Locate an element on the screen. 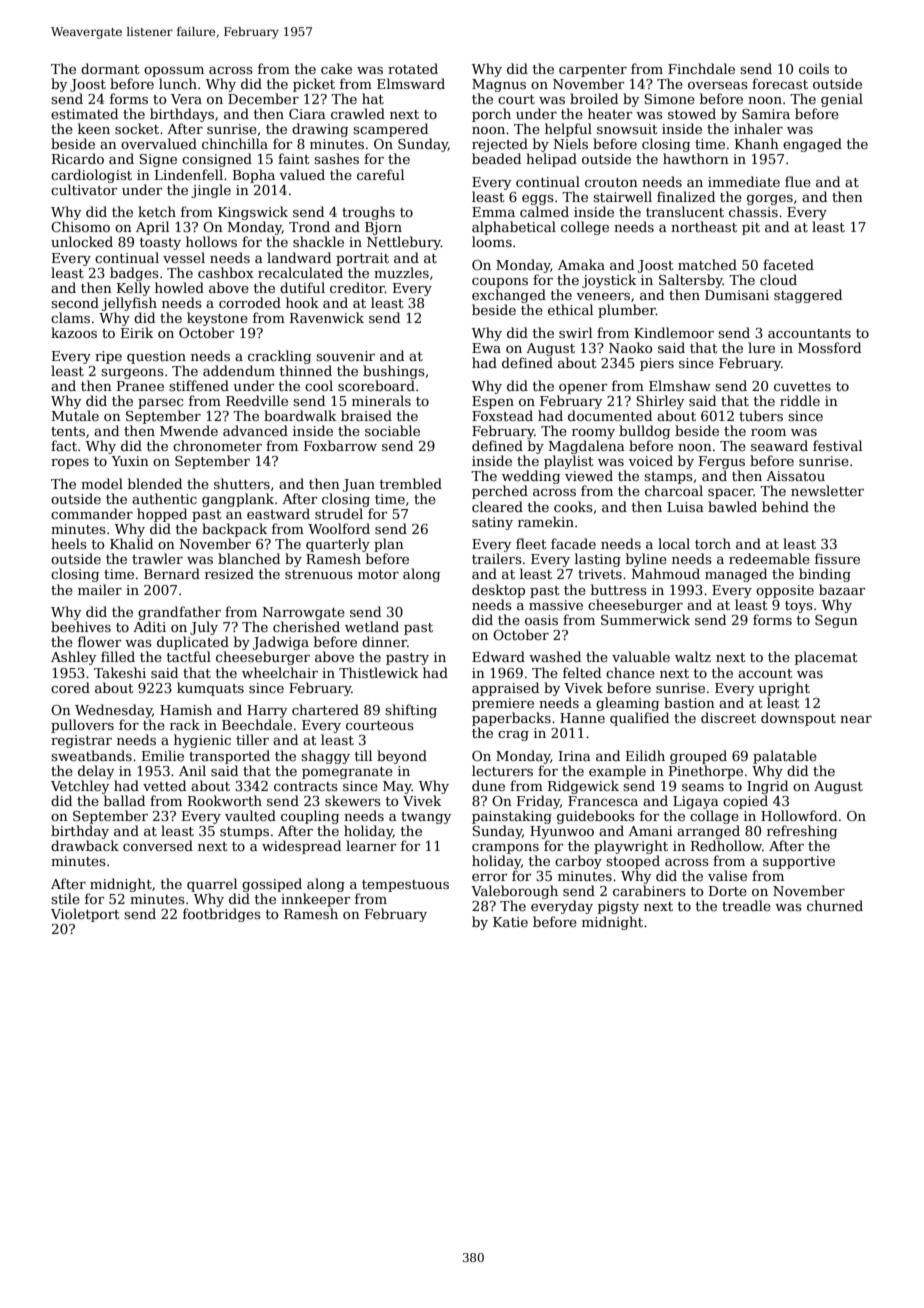 The width and height of the screenshot is (924, 1308). Dorte is located at coordinates (728, 891).
